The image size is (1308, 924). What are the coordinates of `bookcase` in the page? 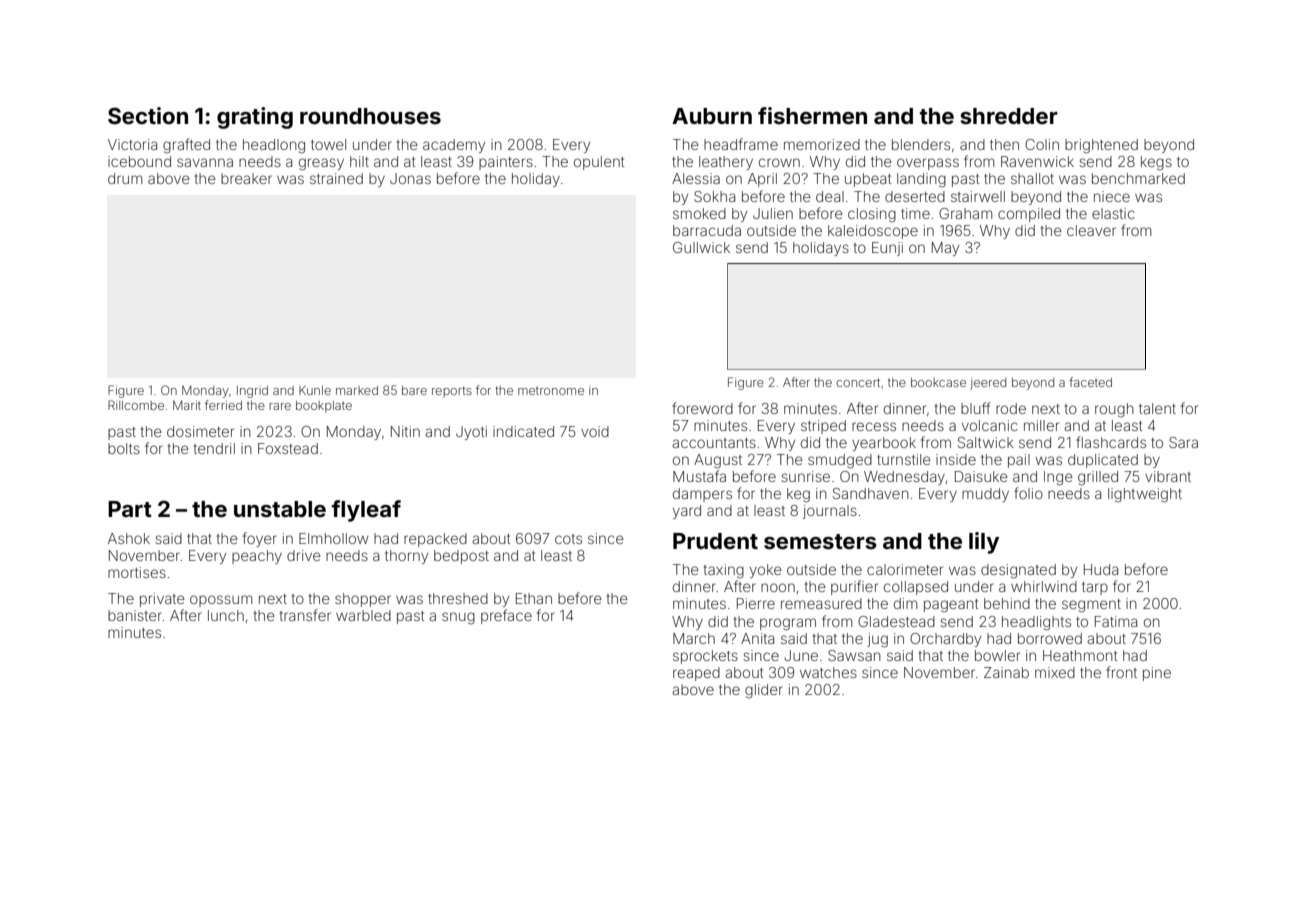 It's located at (938, 382).
